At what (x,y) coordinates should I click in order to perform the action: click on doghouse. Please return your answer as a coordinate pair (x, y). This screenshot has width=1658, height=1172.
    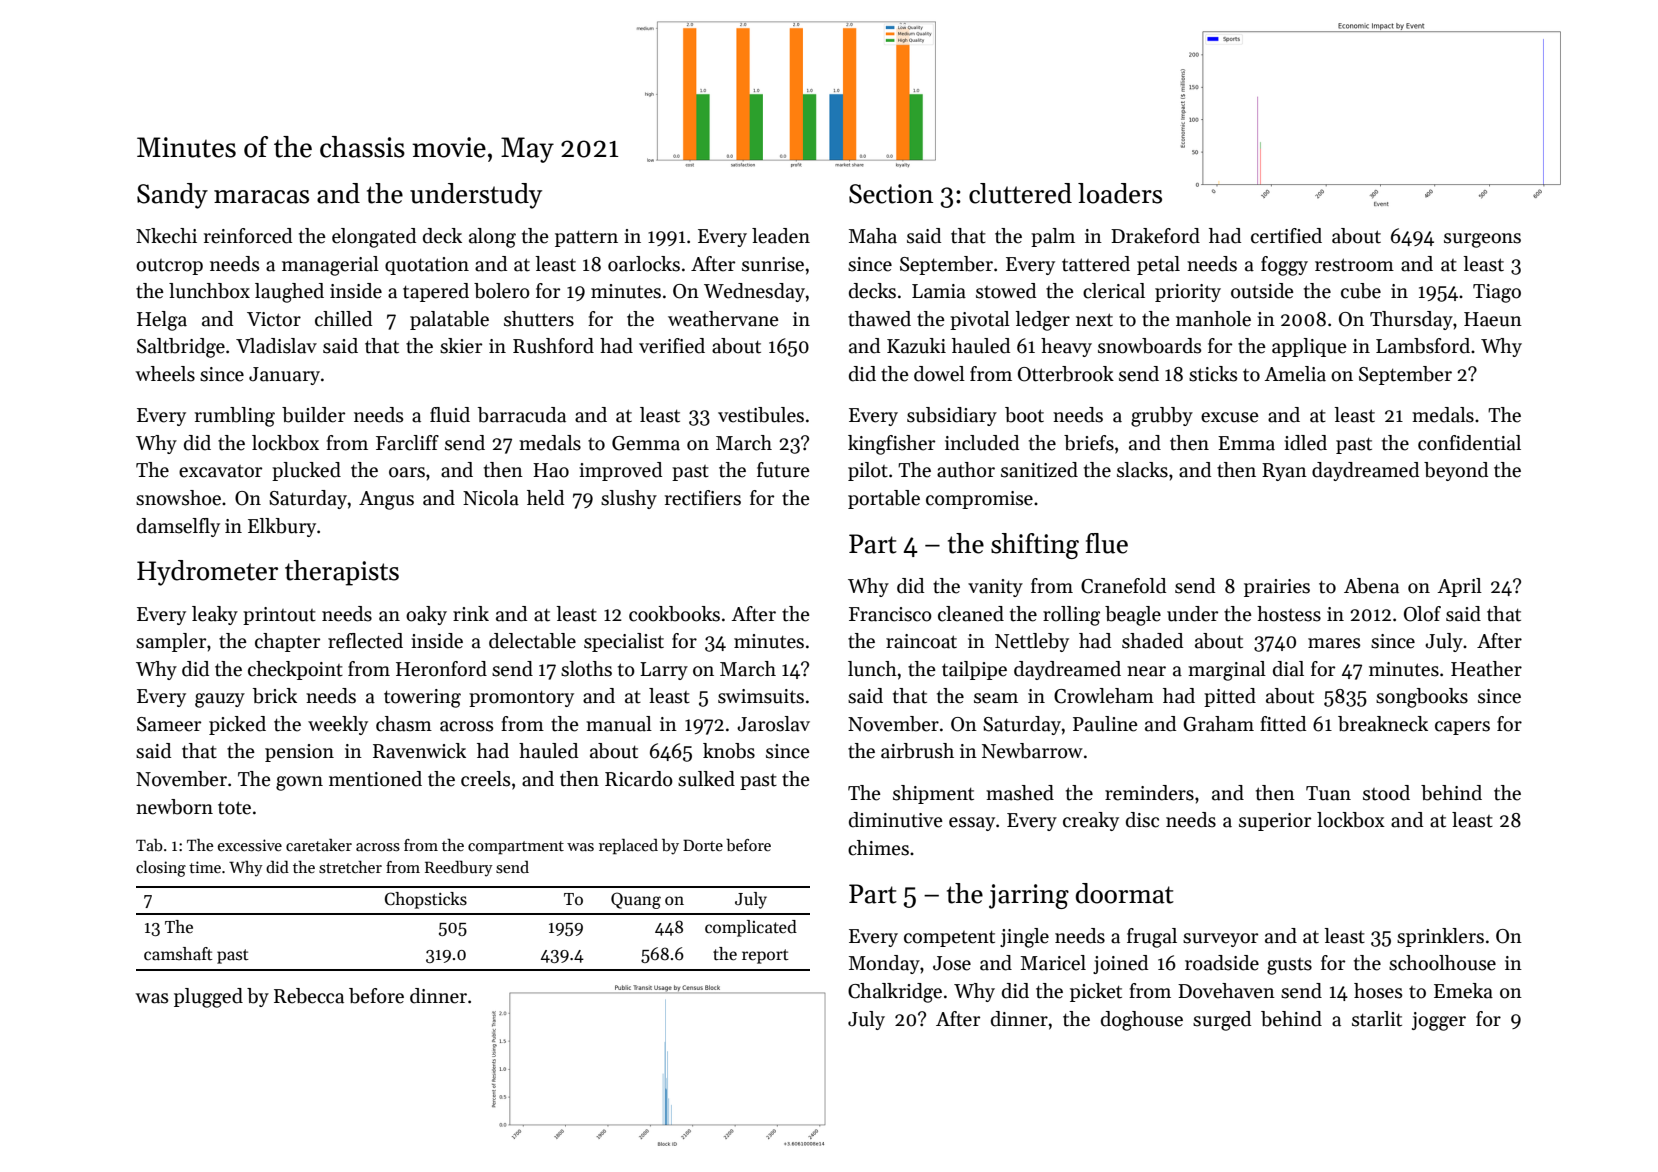
    Looking at the image, I should click on (1142, 1021).
